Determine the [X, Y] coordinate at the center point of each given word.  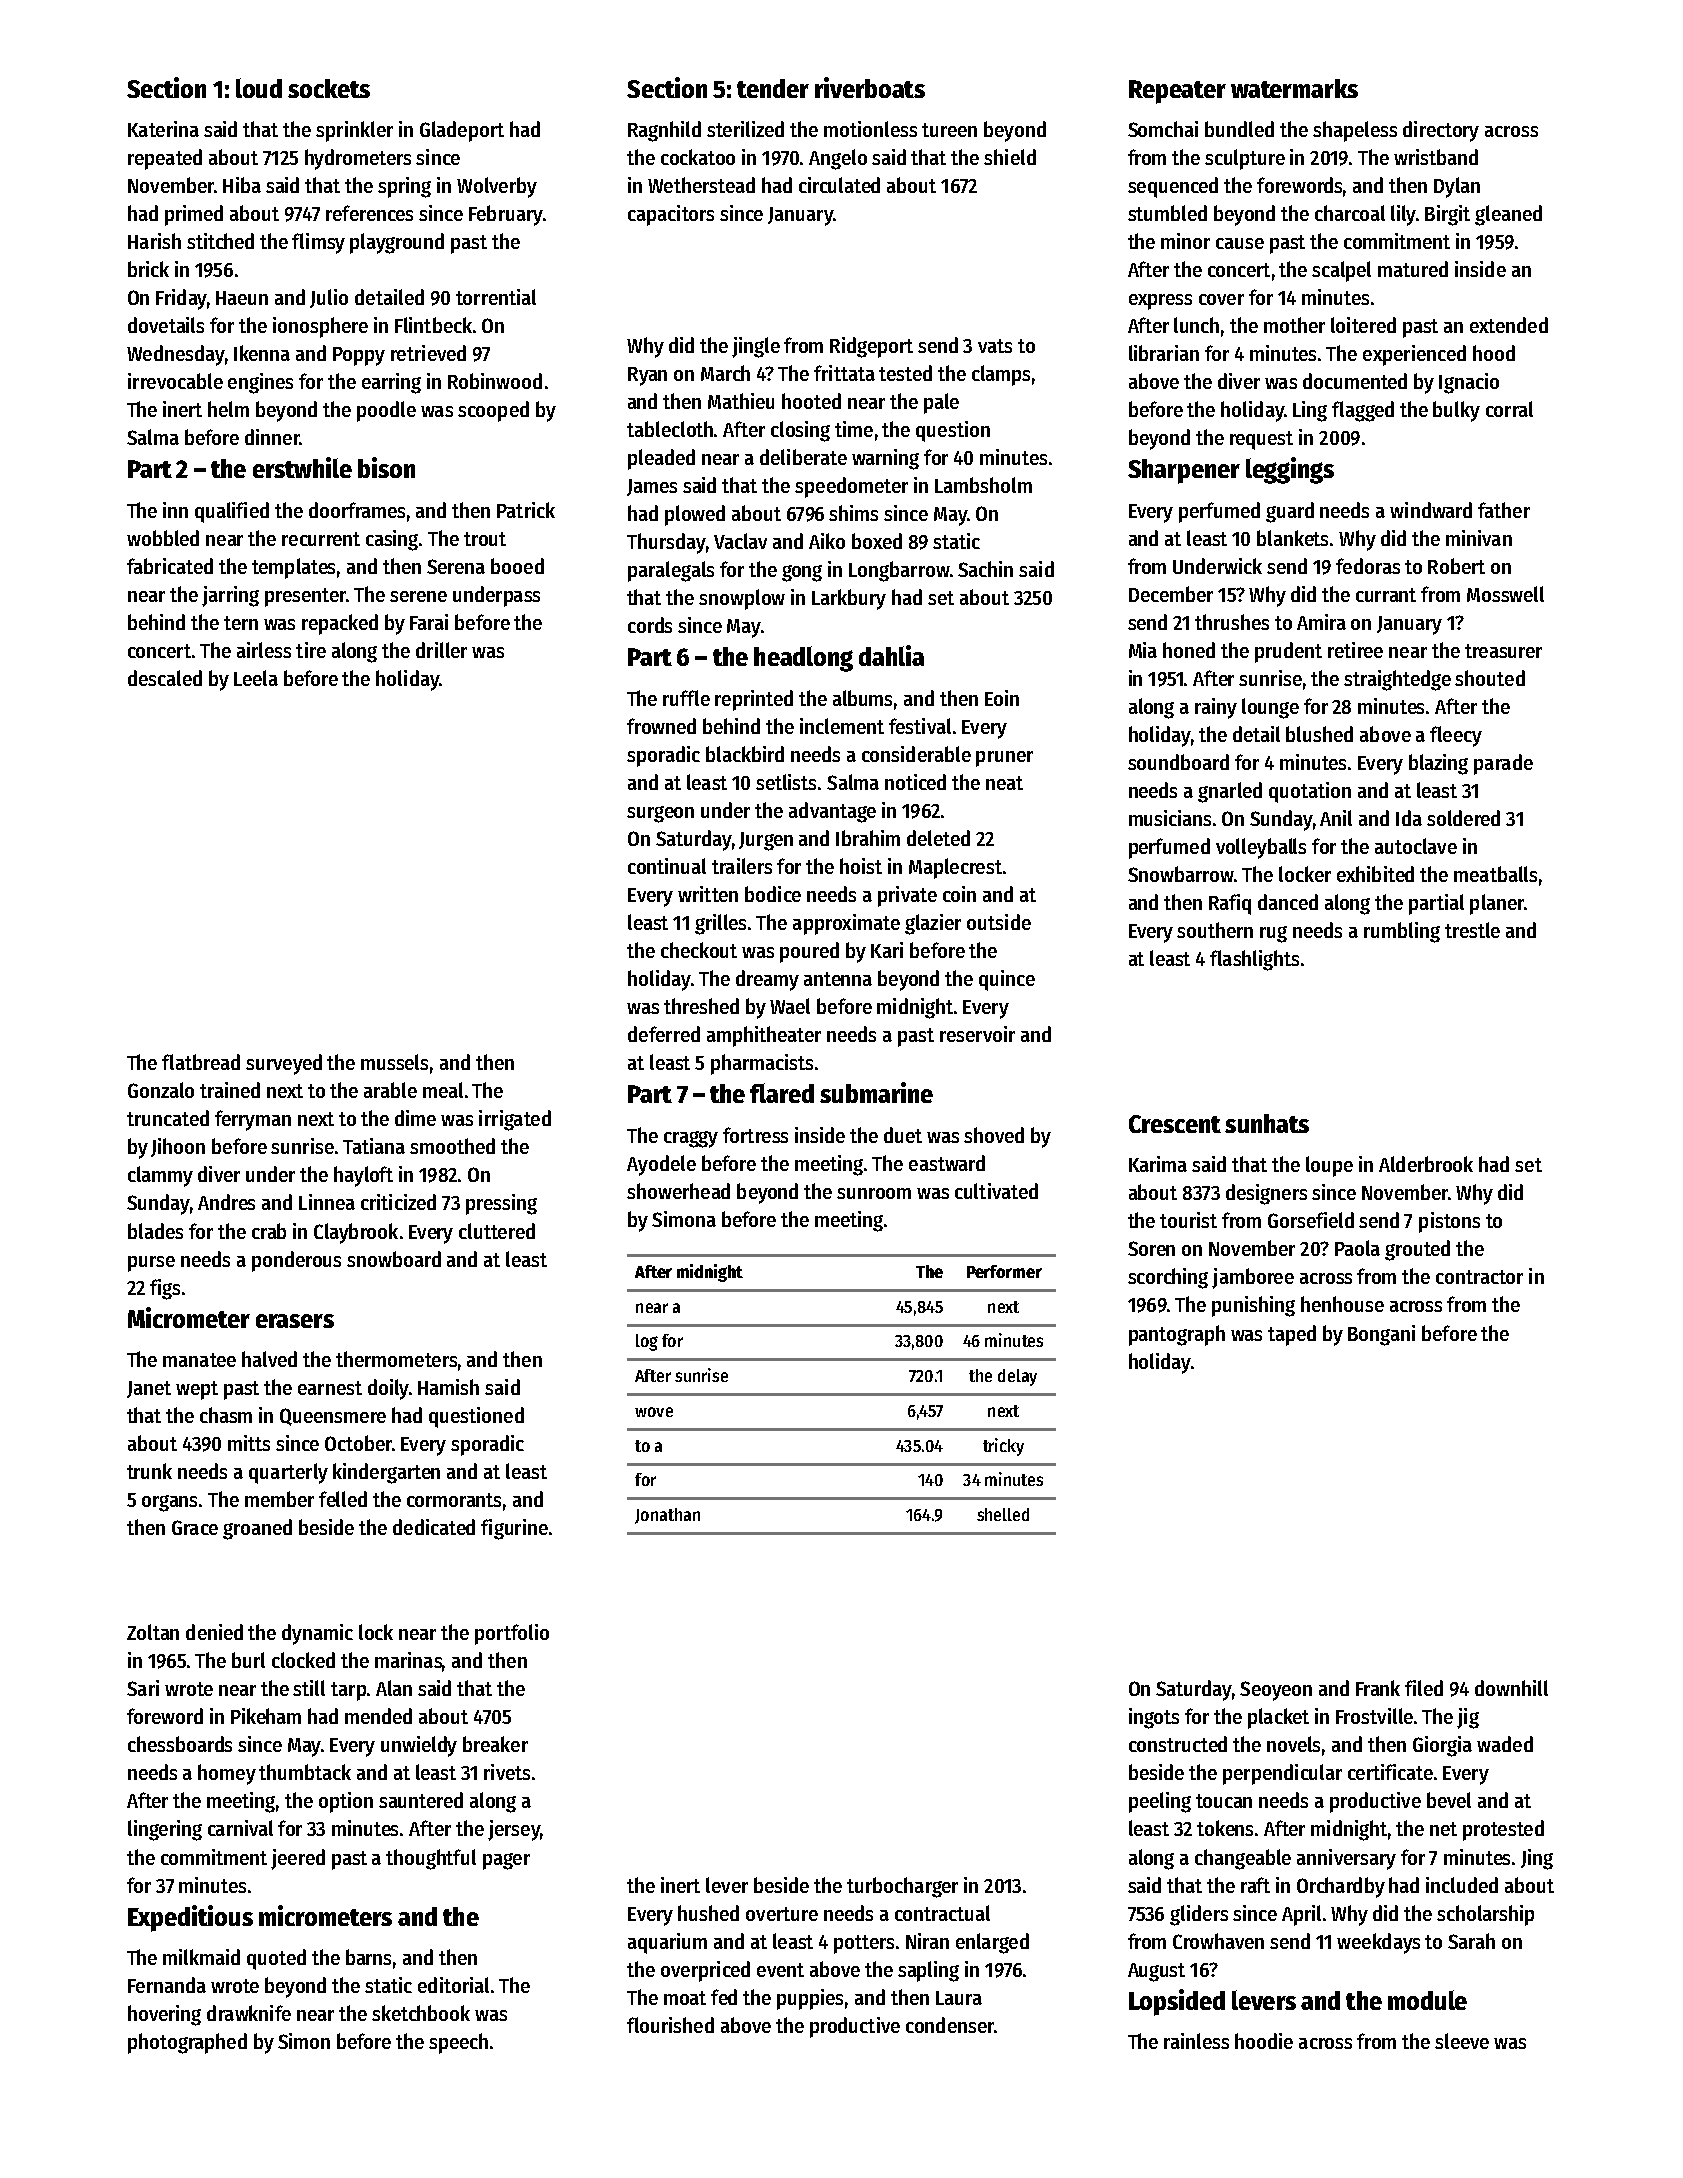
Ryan [647, 376]
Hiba [242, 185]
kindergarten [386, 1473]
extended [1509, 325]
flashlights [1254, 960]
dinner [272, 437]
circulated [839, 185]
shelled [1003, 1514]
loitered [1363, 325]
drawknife [249, 2013]
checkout [699, 950]
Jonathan [667, 1516]
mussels [394, 1062]
